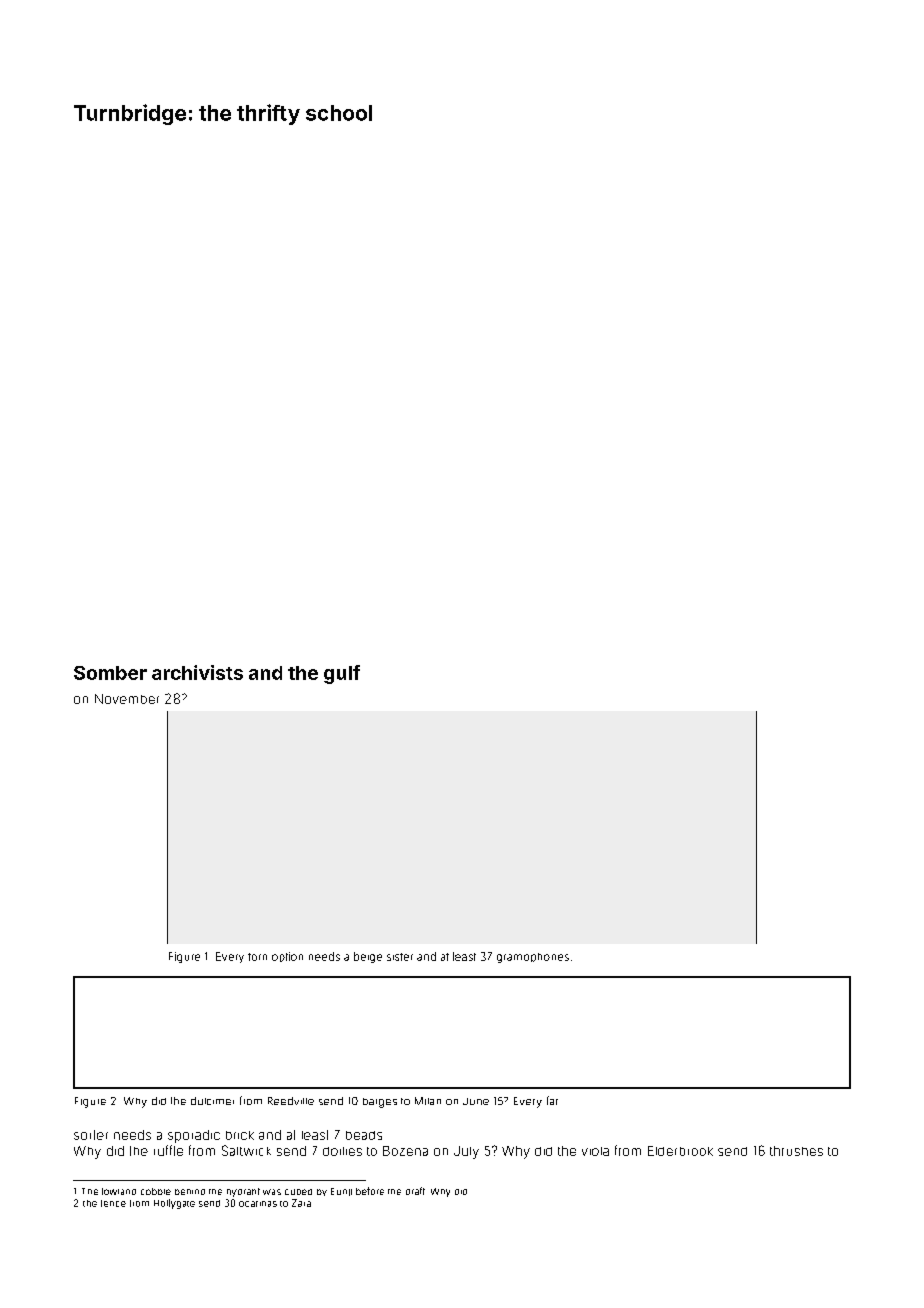 This screenshot has width=924, height=1308. What do you see at coordinates (533, 958) in the screenshot?
I see `gramophones` at bounding box center [533, 958].
